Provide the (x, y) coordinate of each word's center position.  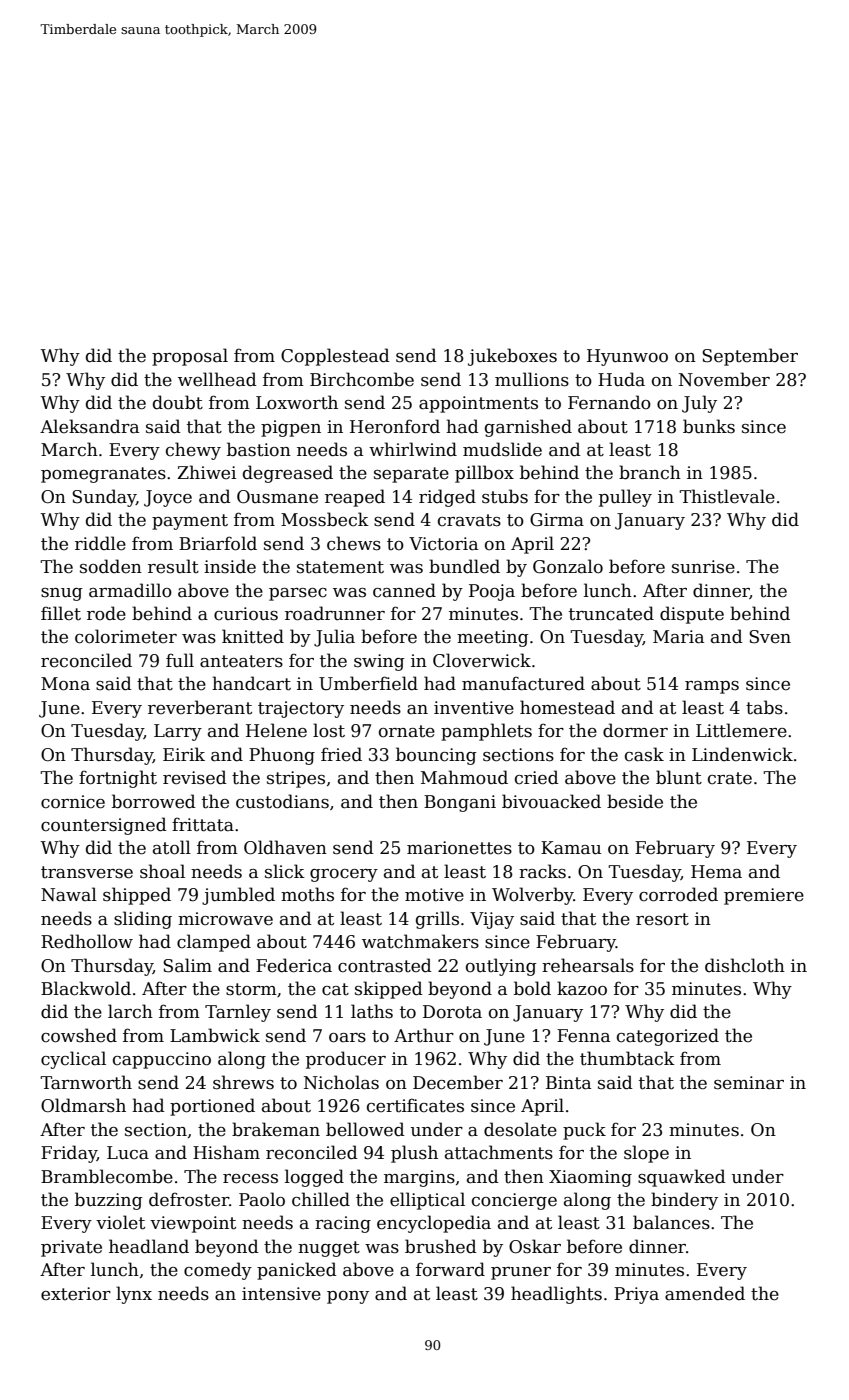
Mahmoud (464, 777)
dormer (635, 730)
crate (730, 778)
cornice (73, 802)
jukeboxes (512, 357)
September (750, 357)
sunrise (703, 567)
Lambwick (215, 1035)
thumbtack (627, 1058)
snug (62, 594)
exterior (76, 1294)
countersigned (104, 826)
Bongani (460, 803)
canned (404, 590)
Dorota (452, 1012)
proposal (190, 357)
